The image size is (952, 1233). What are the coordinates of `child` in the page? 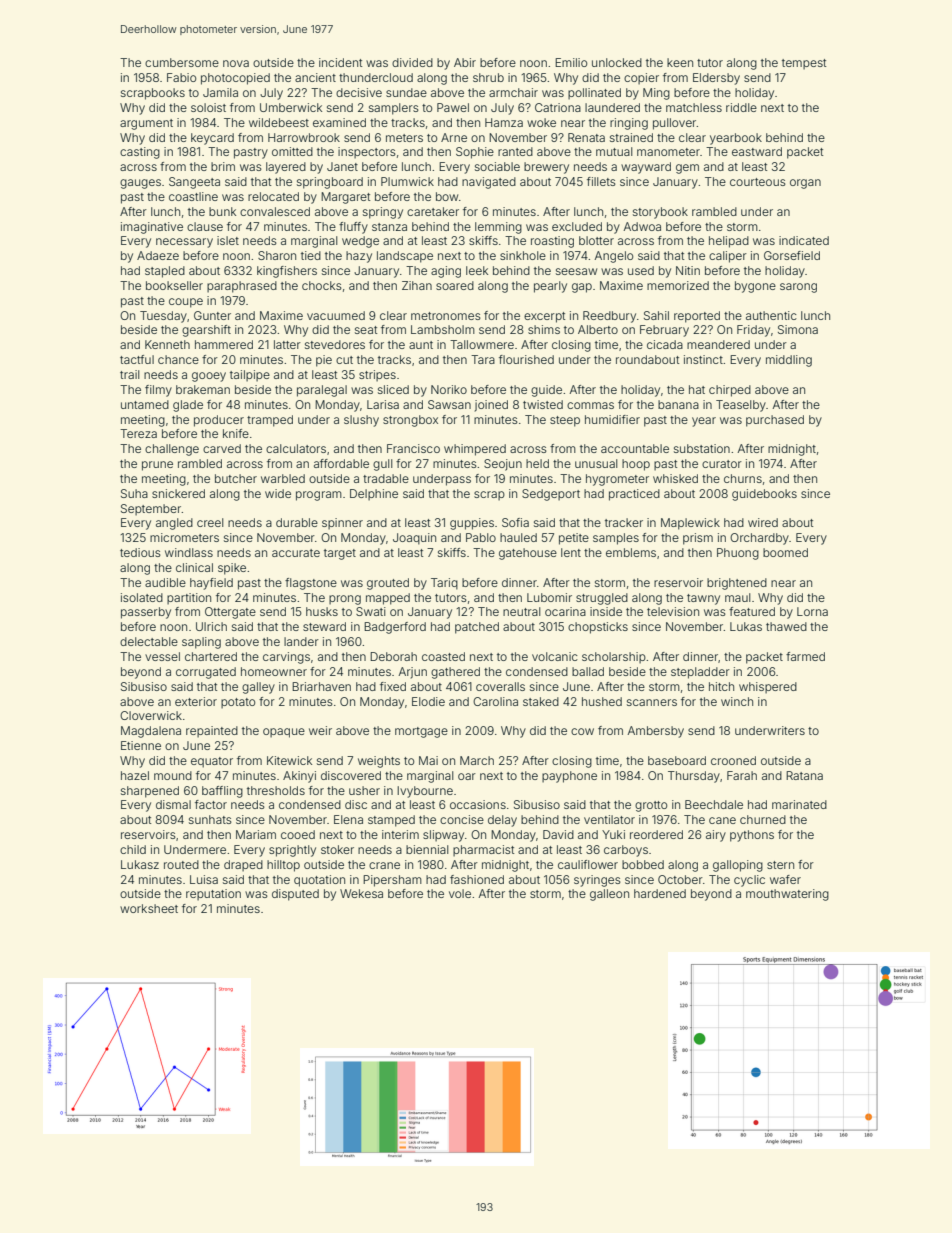 It's located at (133, 849).
